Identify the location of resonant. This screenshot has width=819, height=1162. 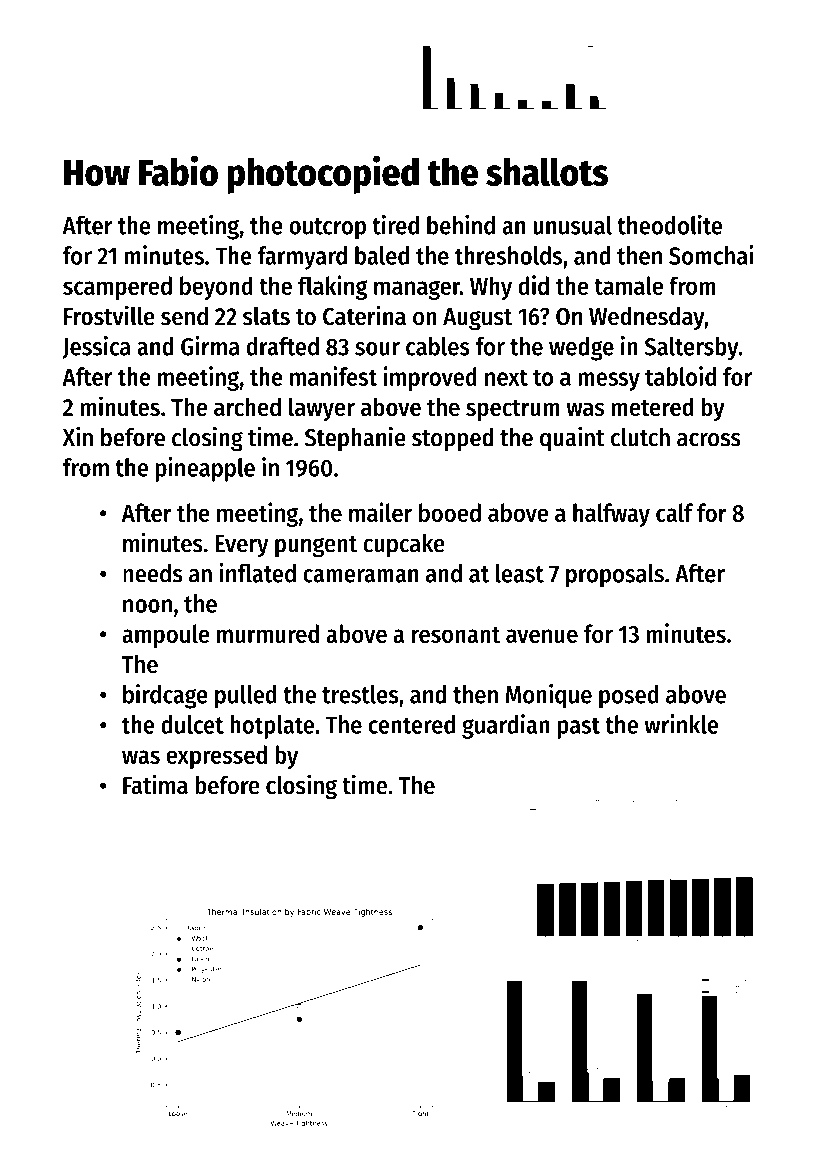
(456, 634).
